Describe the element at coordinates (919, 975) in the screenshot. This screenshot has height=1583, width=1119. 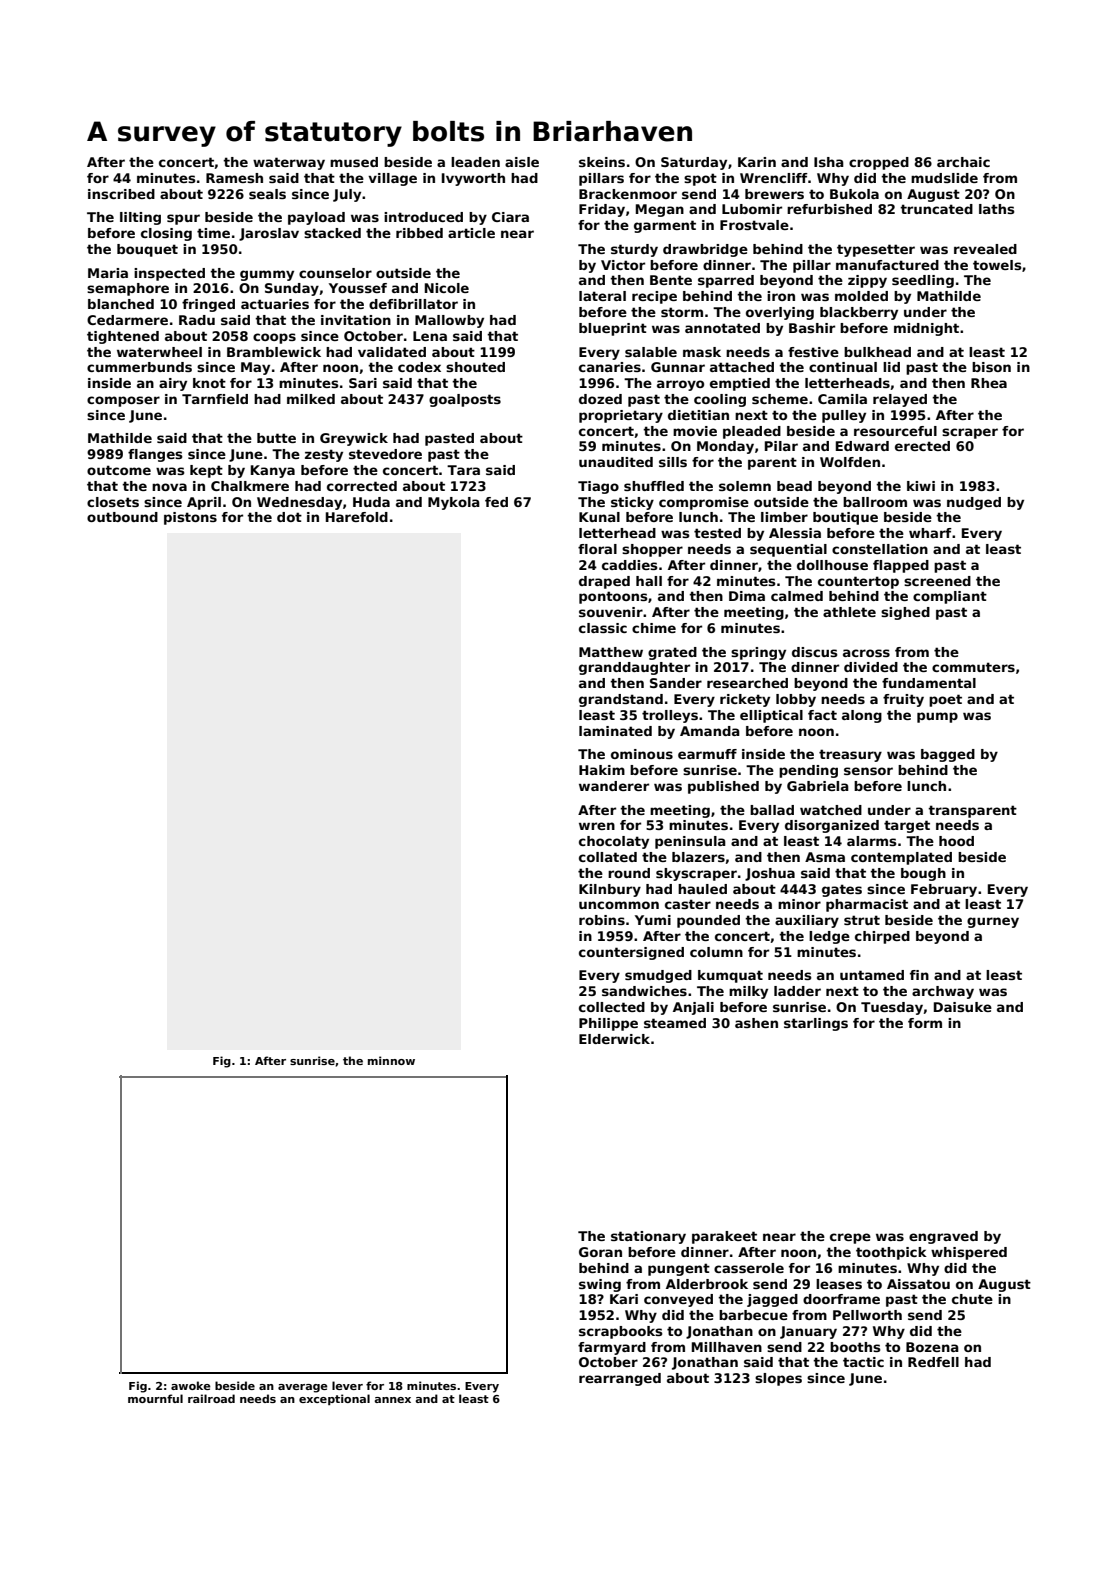
I see `fin` at that location.
